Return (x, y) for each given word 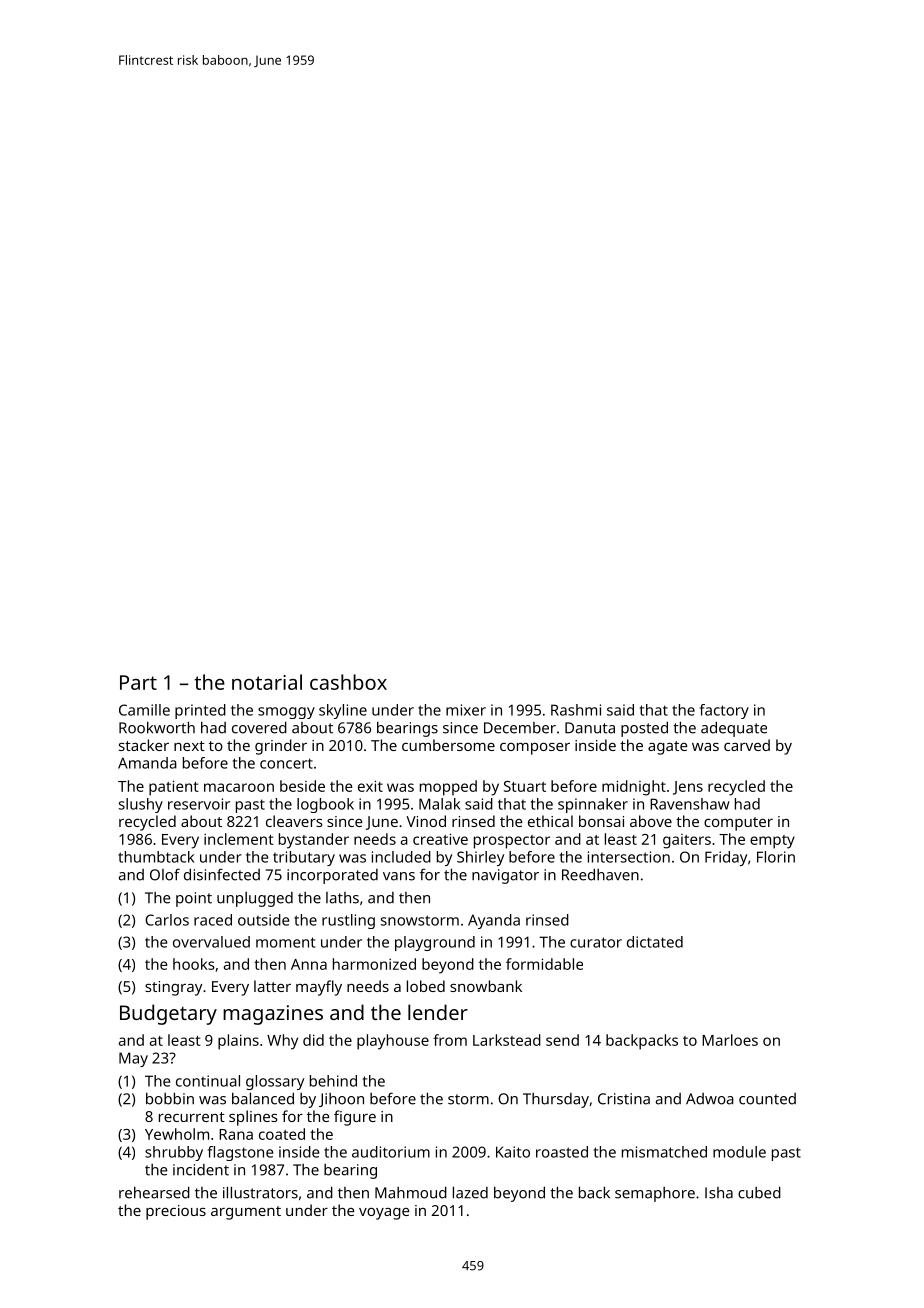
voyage (384, 1214)
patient (174, 788)
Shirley (480, 858)
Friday (726, 858)
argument (246, 1213)
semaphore (655, 1194)
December (520, 728)
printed (200, 711)
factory (724, 711)
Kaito (513, 1152)
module (739, 1152)
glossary (275, 1082)
